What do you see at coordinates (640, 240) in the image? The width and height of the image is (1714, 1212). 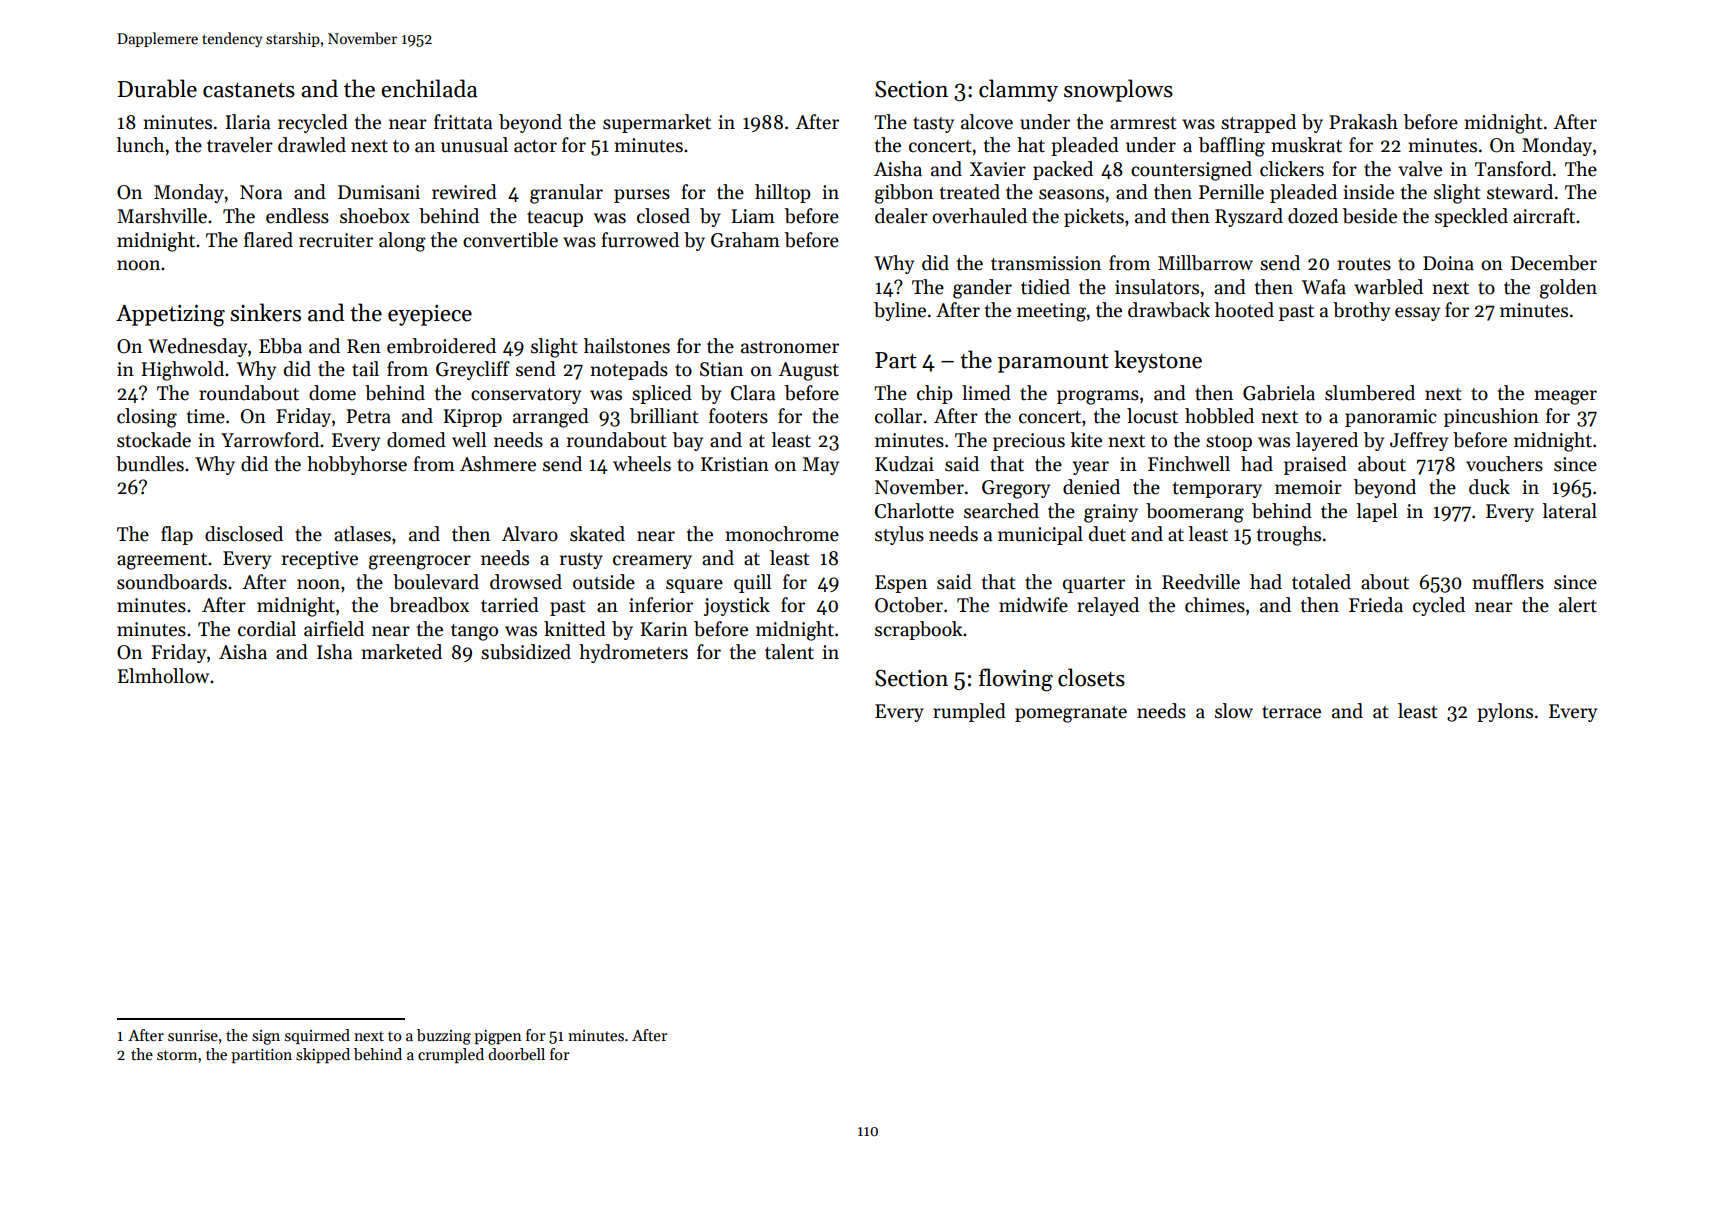 I see `furrowed` at bounding box center [640, 240].
